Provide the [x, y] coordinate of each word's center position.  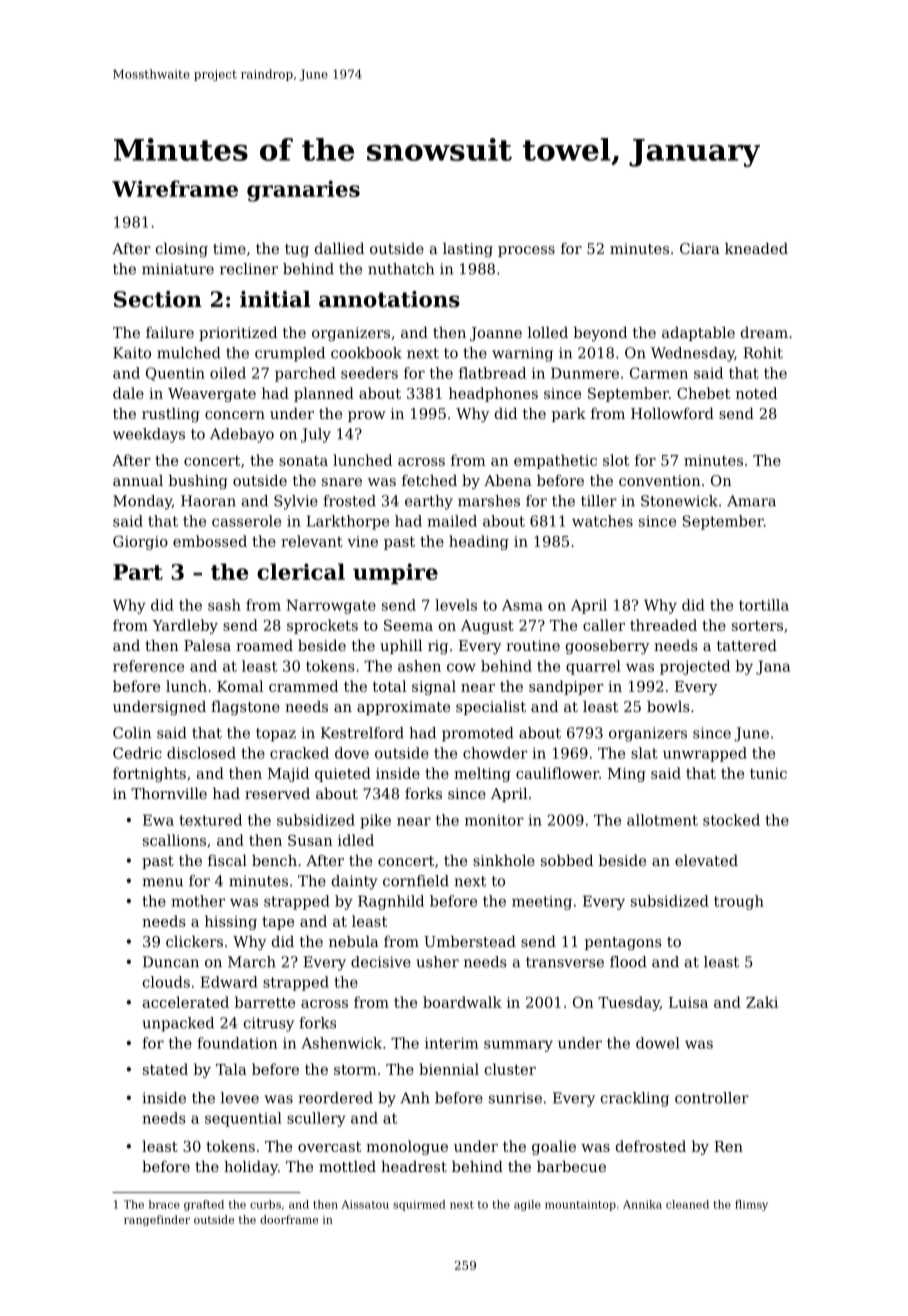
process [526, 251]
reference [148, 666]
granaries [303, 191]
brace [164, 1204]
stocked [731, 820]
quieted [343, 774]
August [487, 627]
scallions [174, 840]
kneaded [756, 248]
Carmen [659, 373]
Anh [415, 1098]
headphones [493, 394]
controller [712, 1098]
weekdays [149, 435]
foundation [237, 1043]
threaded [663, 625]
